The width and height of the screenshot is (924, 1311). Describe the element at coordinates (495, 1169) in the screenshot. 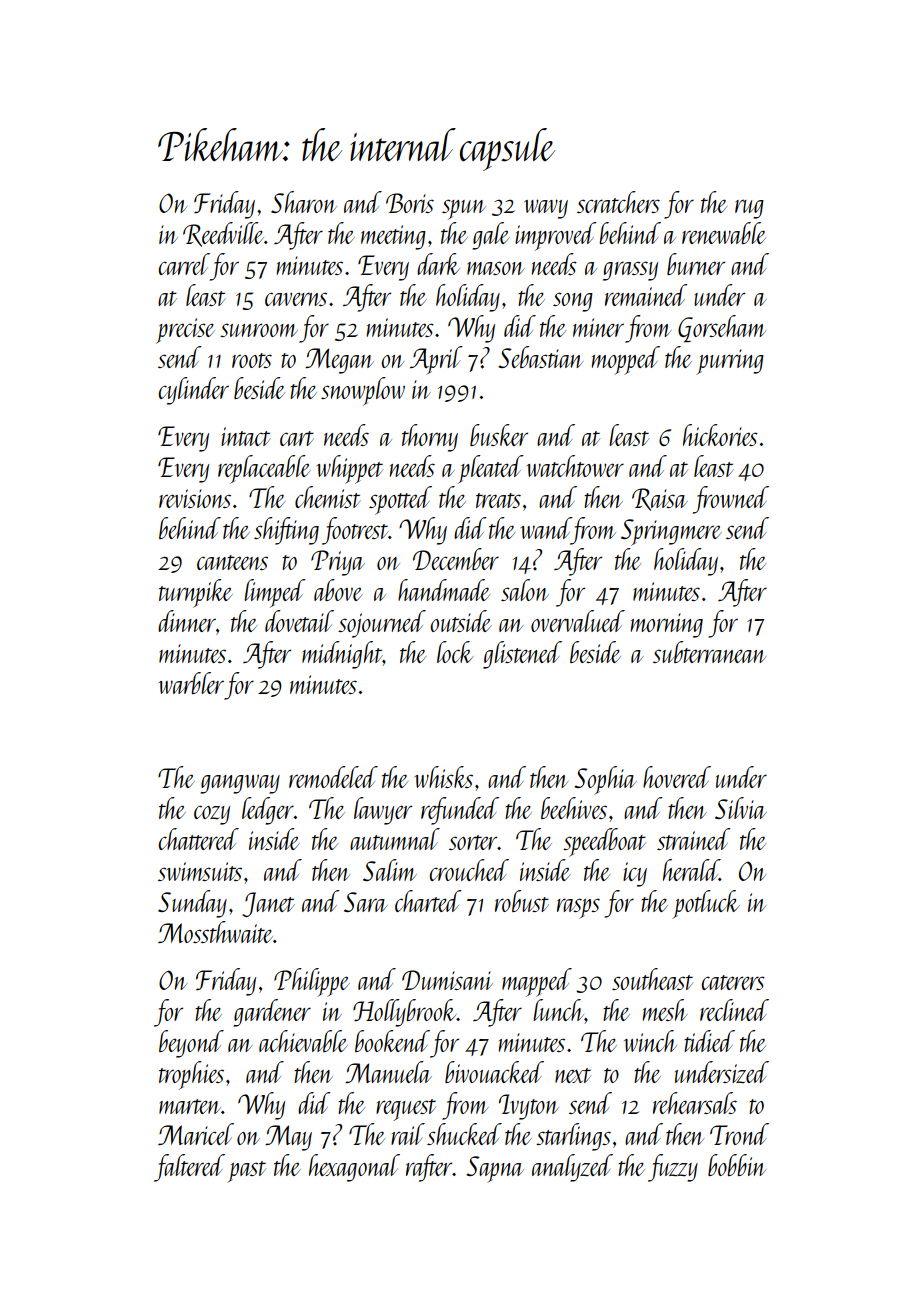

I see `Sapna` at that location.
